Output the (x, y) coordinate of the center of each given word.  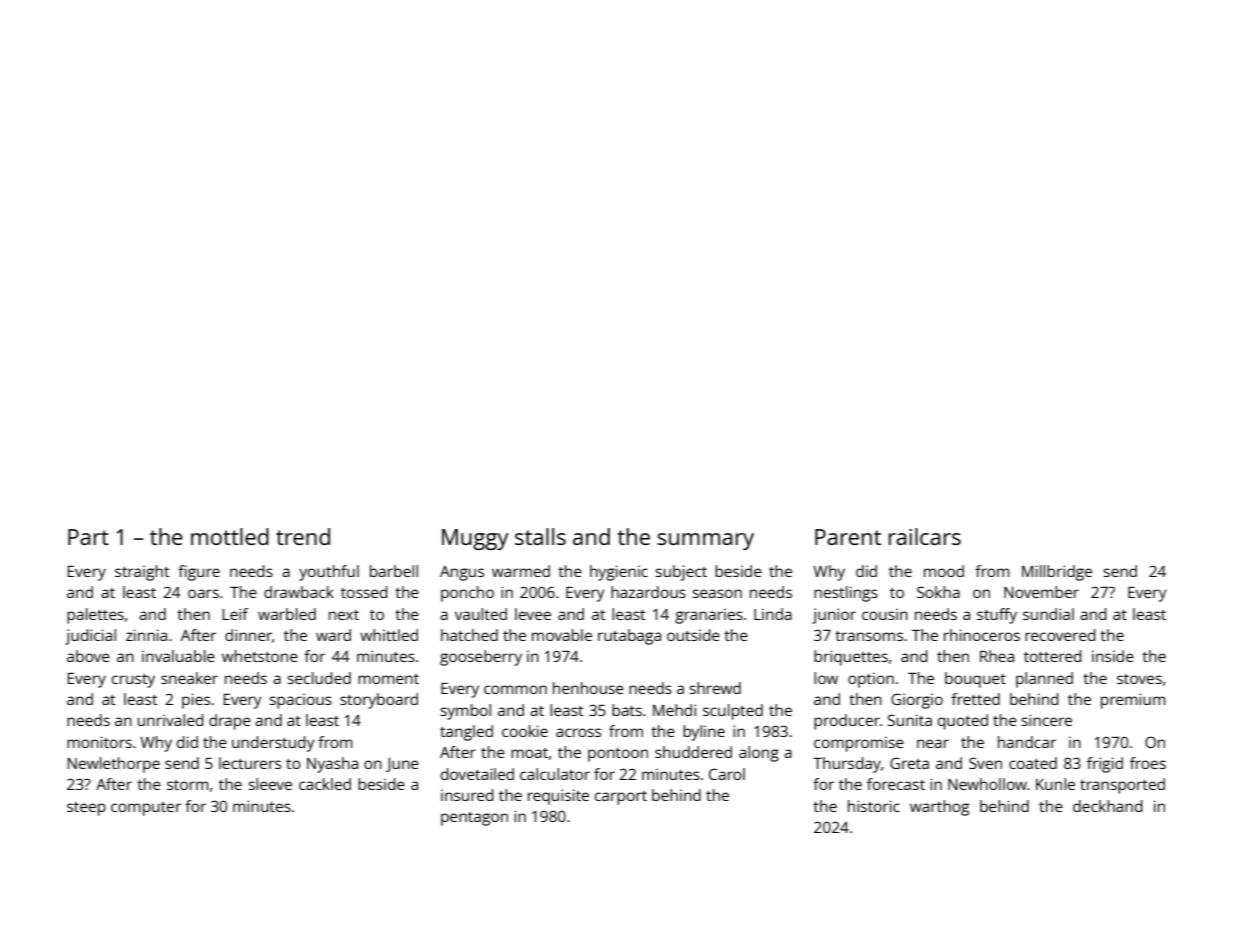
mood (944, 571)
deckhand (1108, 806)
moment (388, 679)
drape (230, 722)
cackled (325, 784)
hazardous (648, 592)
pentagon (474, 819)
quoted (963, 722)
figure (199, 573)
